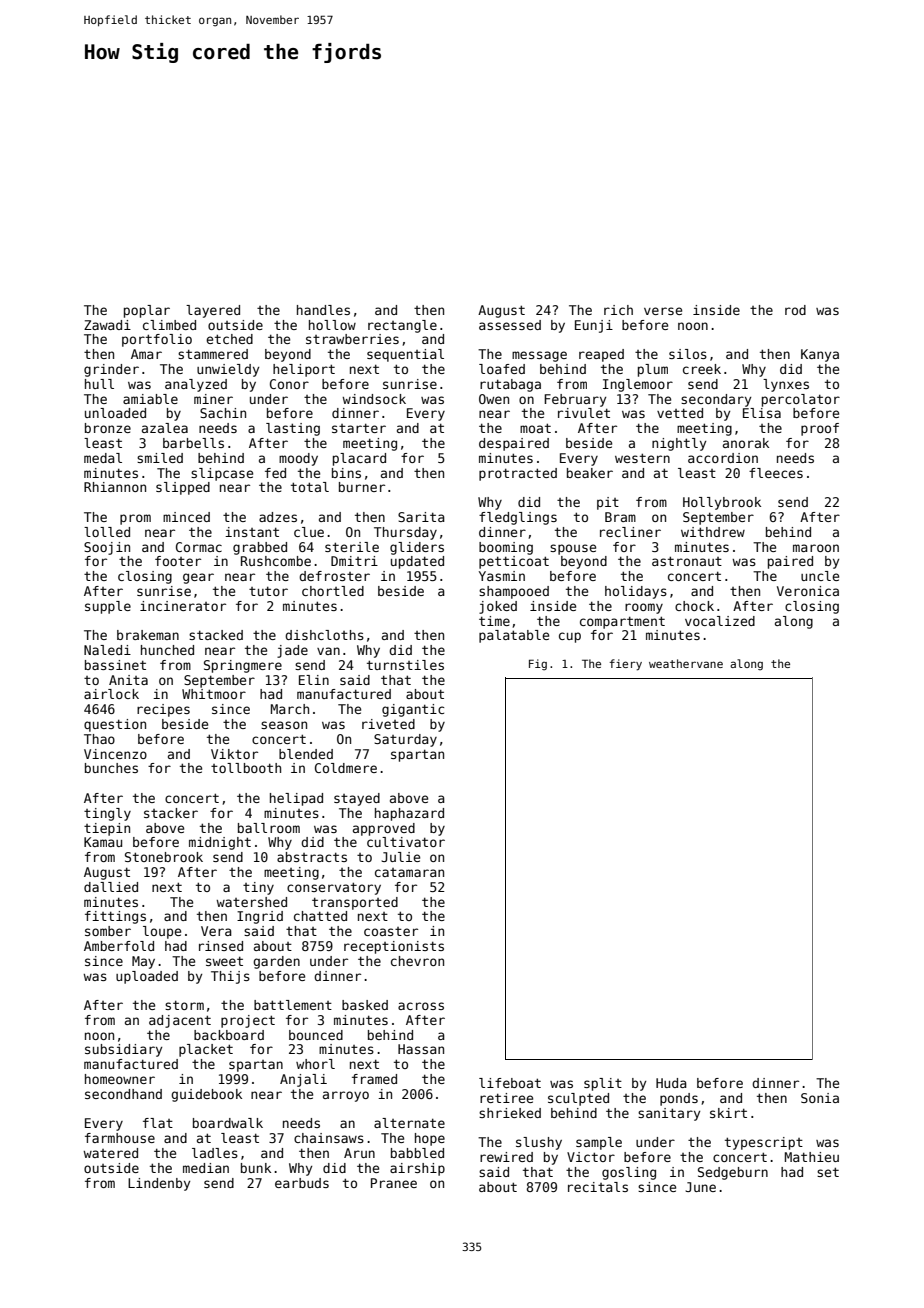 Image resolution: width=924 pixels, height=1308 pixels. What do you see at coordinates (506, 1098) in the document?
I see `retiree` at bounding box center [506, 1098].
